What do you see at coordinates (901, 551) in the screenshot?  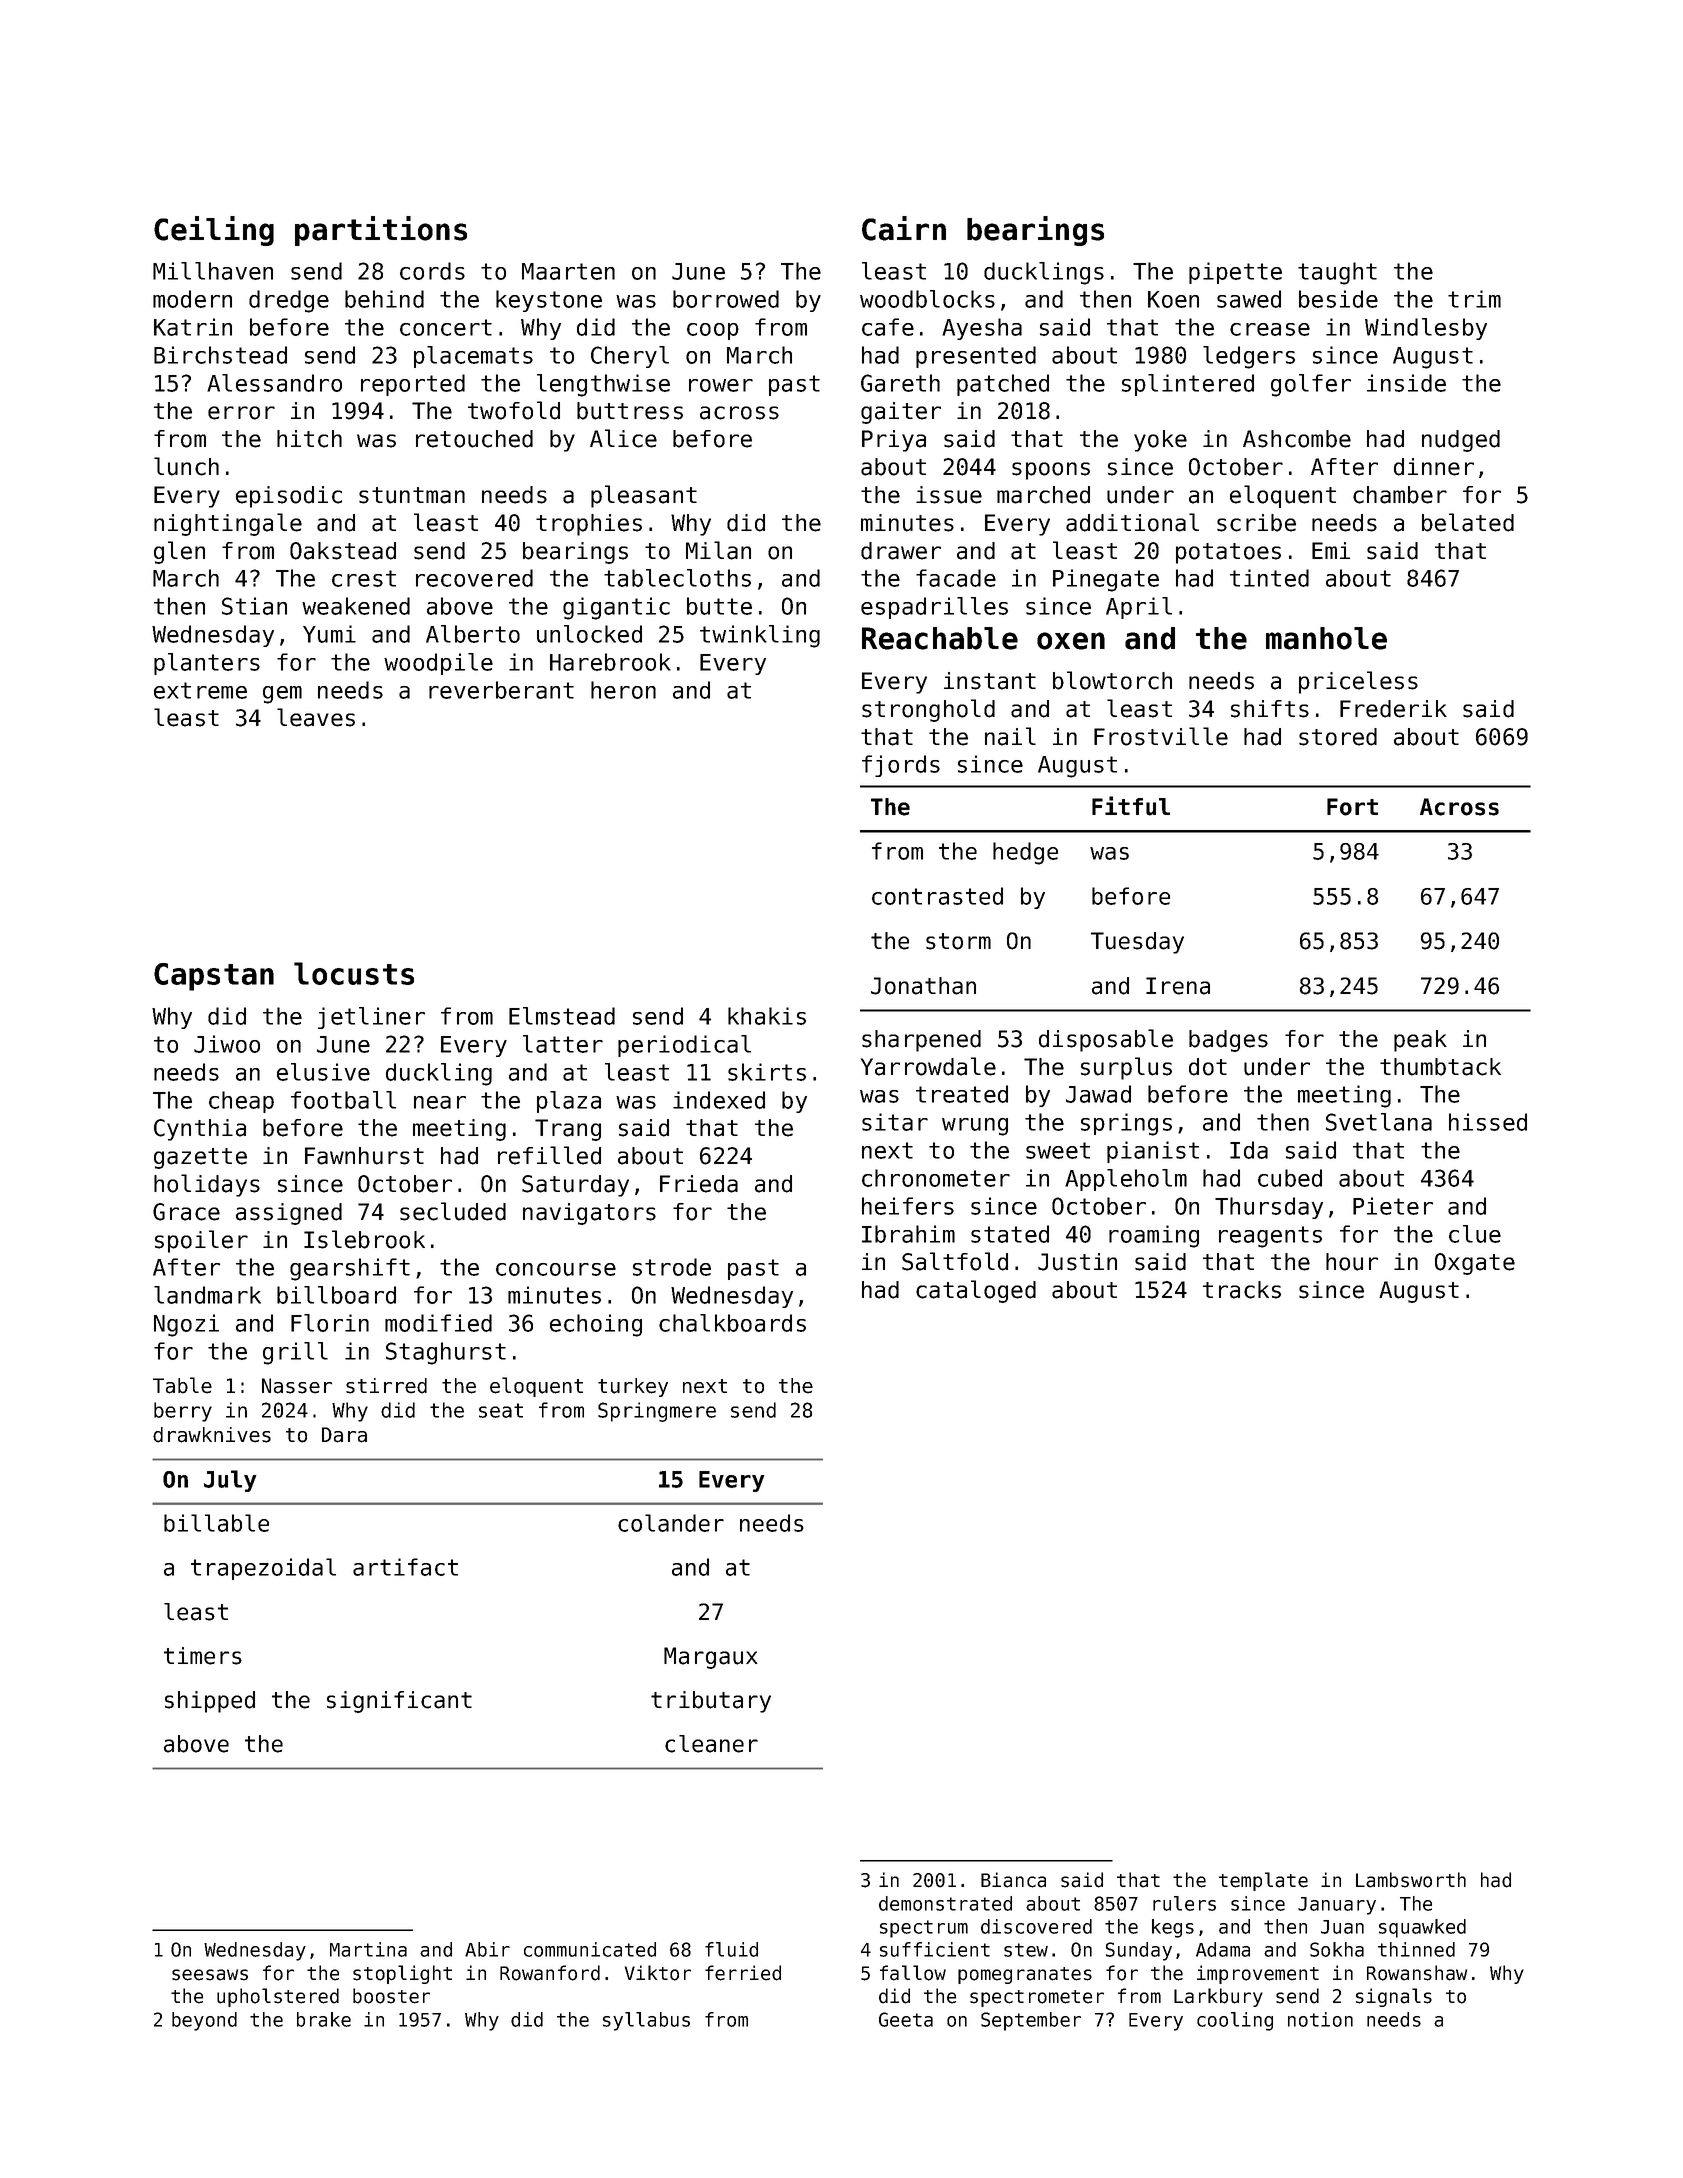 I see `drawer` at bounding box center [901, 551].
